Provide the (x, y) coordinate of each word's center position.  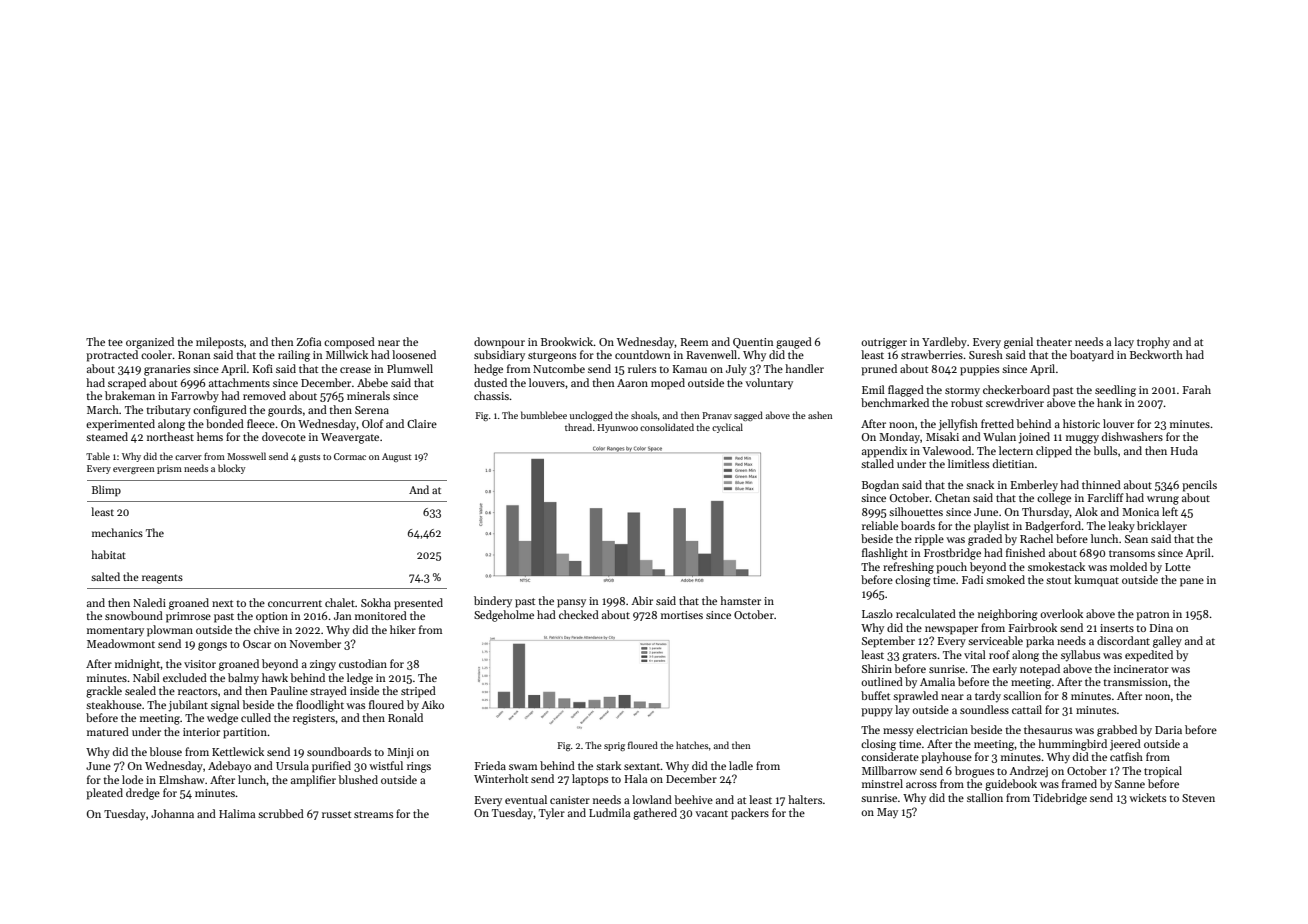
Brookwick (567, 341)
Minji (400, 753)
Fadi (972, 579)
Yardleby (944, 343)
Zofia (308, 341)
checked (579, 614)
